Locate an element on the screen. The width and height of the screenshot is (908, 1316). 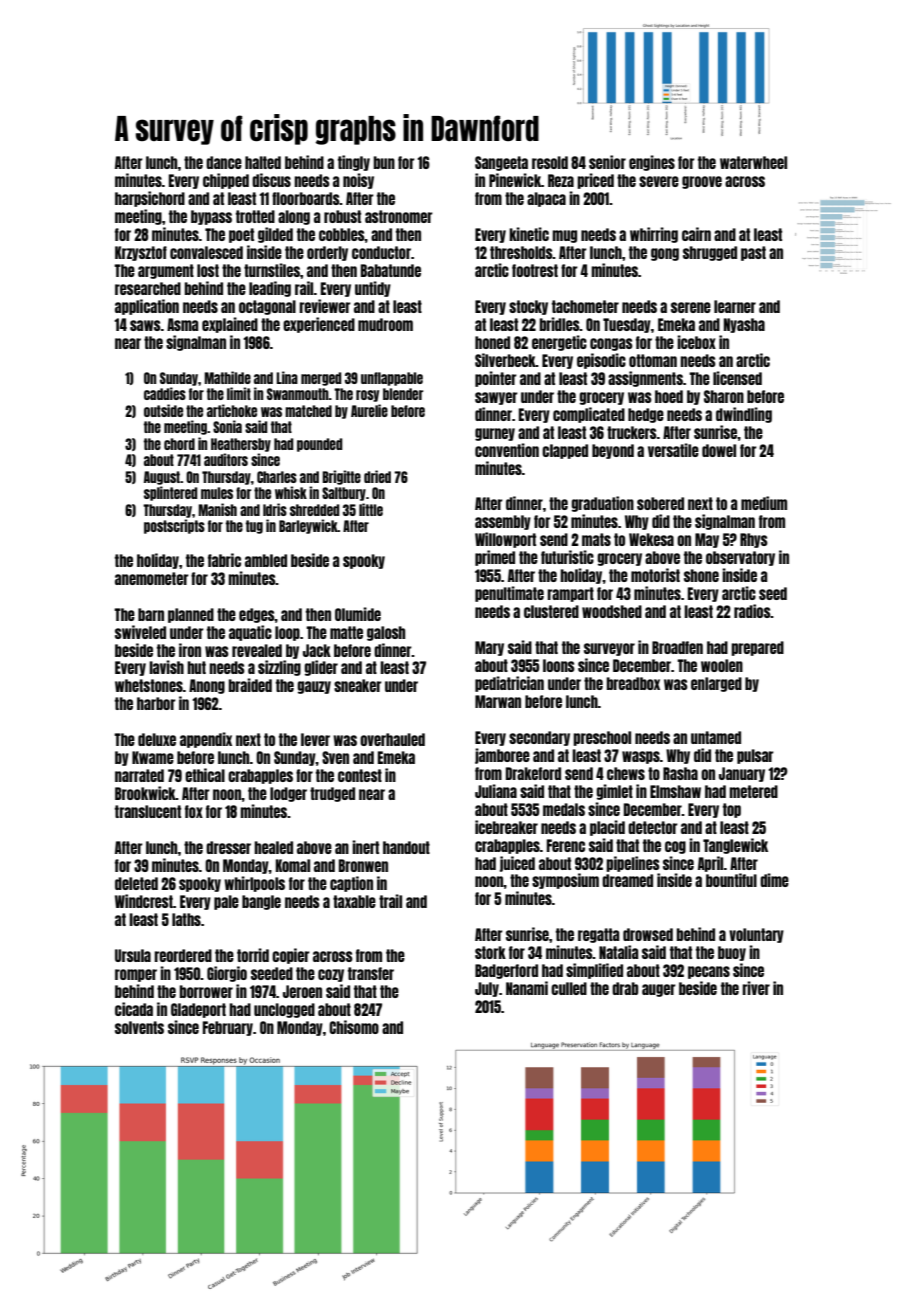
Sangeeta is located at coordinates (501, 163).
